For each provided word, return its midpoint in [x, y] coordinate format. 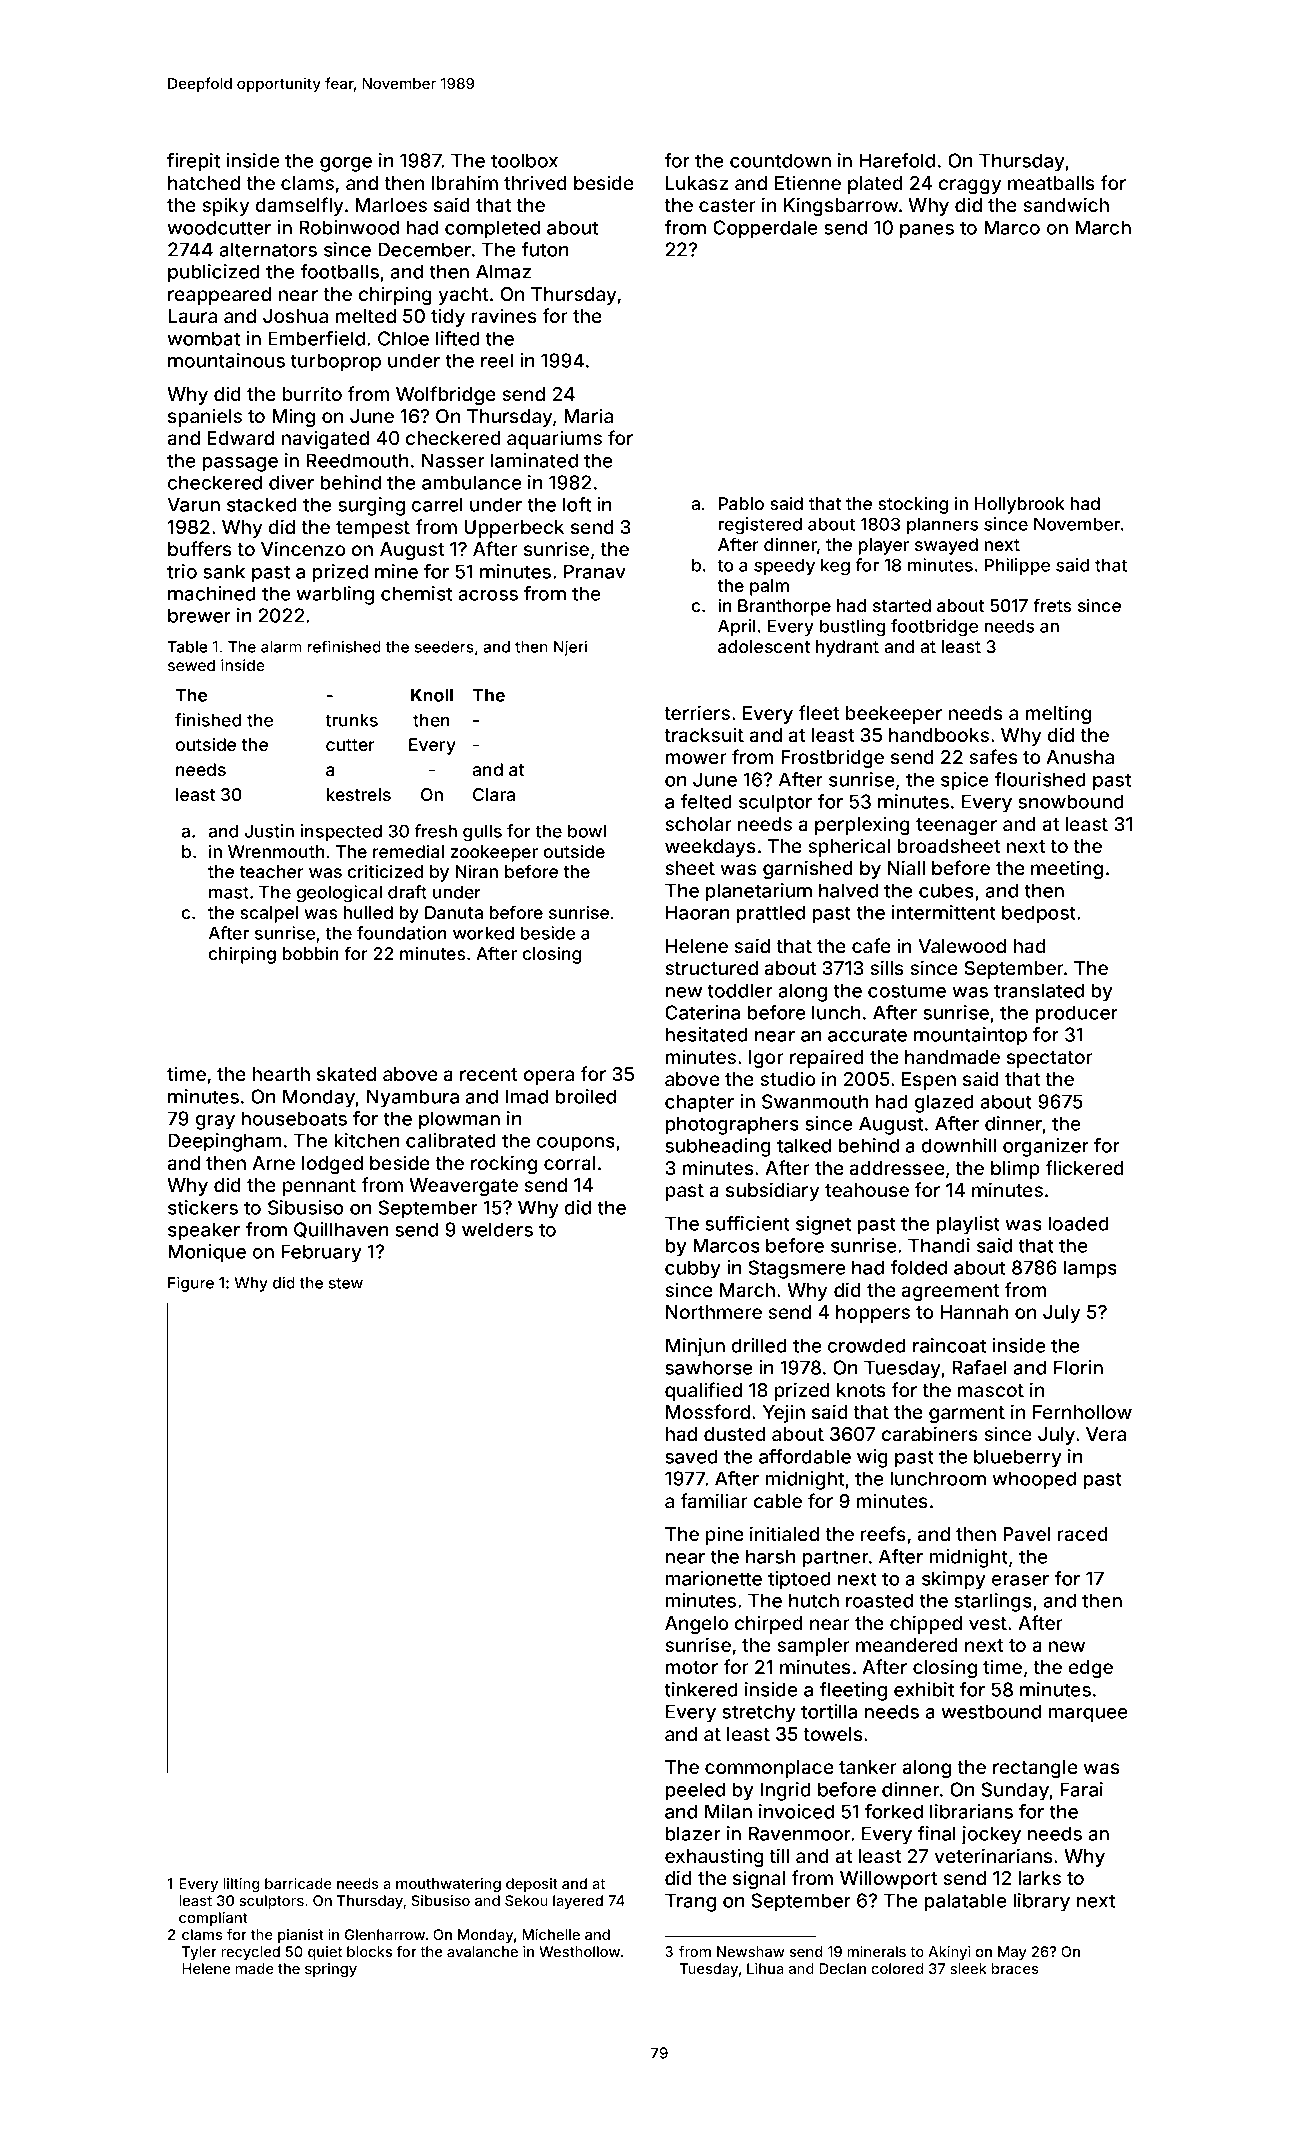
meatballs [1051, 183]
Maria [588, 415]
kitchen [367, 1140]
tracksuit [704, 734]
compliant [213, 1919]
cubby [693, 1269]
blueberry [1018, 1458]
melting [1058, 714]
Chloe [403, 338]
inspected [341, 832]
